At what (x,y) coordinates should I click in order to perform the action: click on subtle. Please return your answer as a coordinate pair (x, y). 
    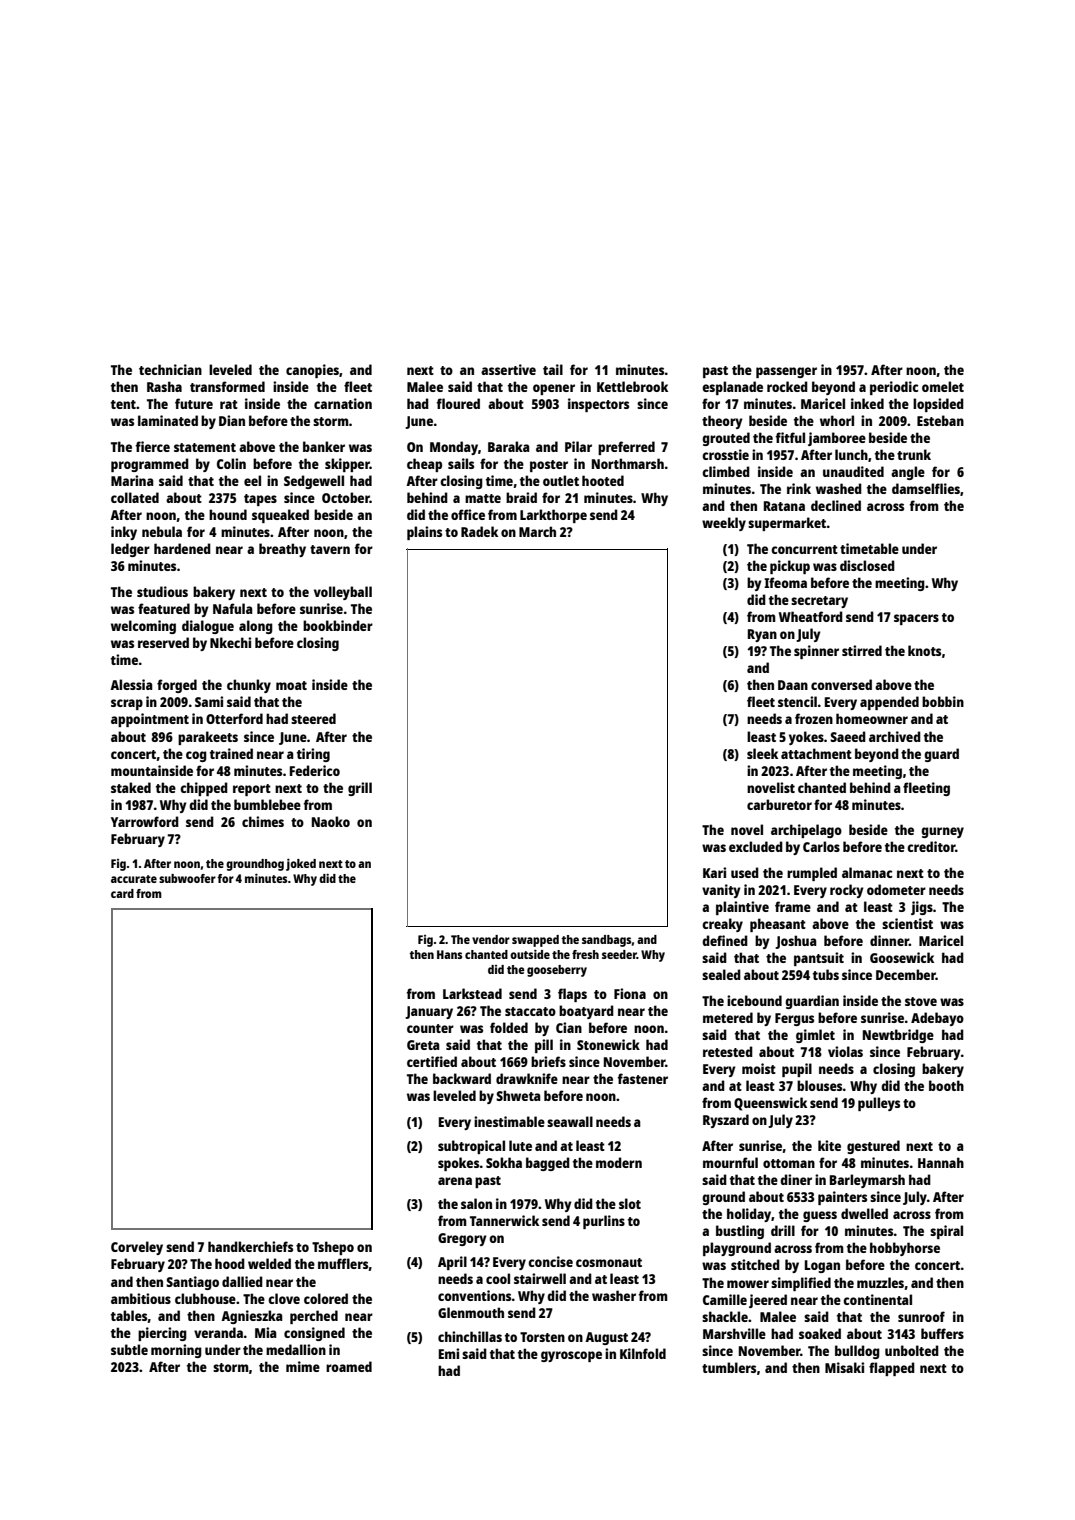
    Looking at the image, I should click on (129, 1349).
